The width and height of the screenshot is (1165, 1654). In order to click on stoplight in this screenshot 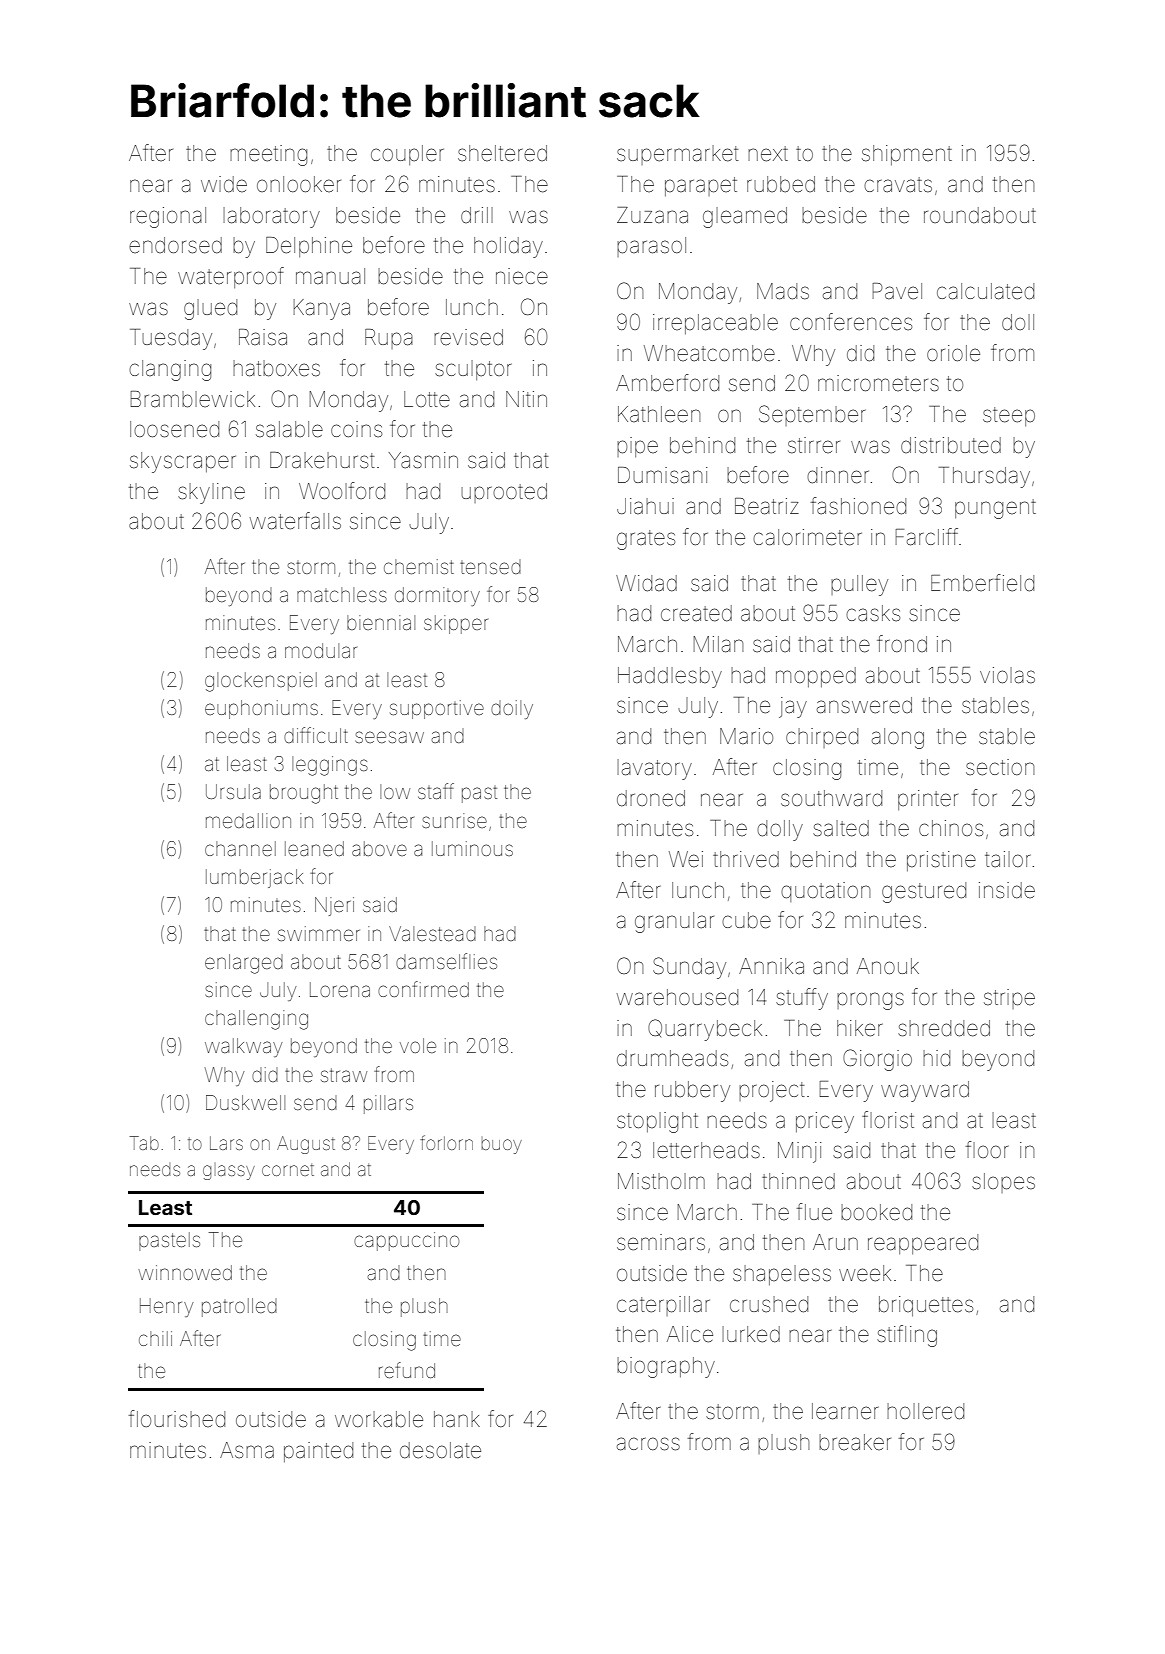, I will do `click(657, 1122)`.
